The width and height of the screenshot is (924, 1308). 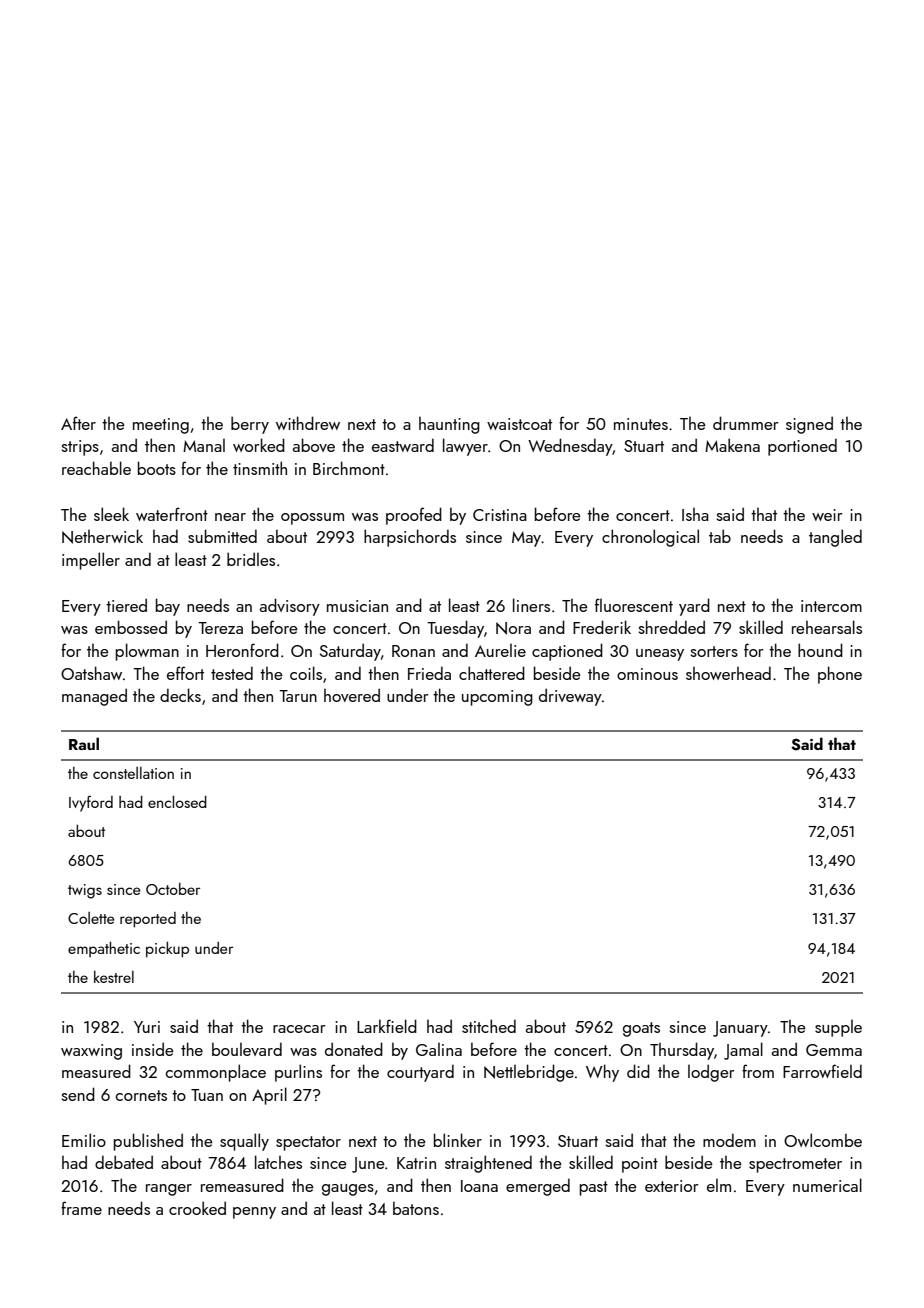 I want to click on batons, so click(x=416, y=1208).
